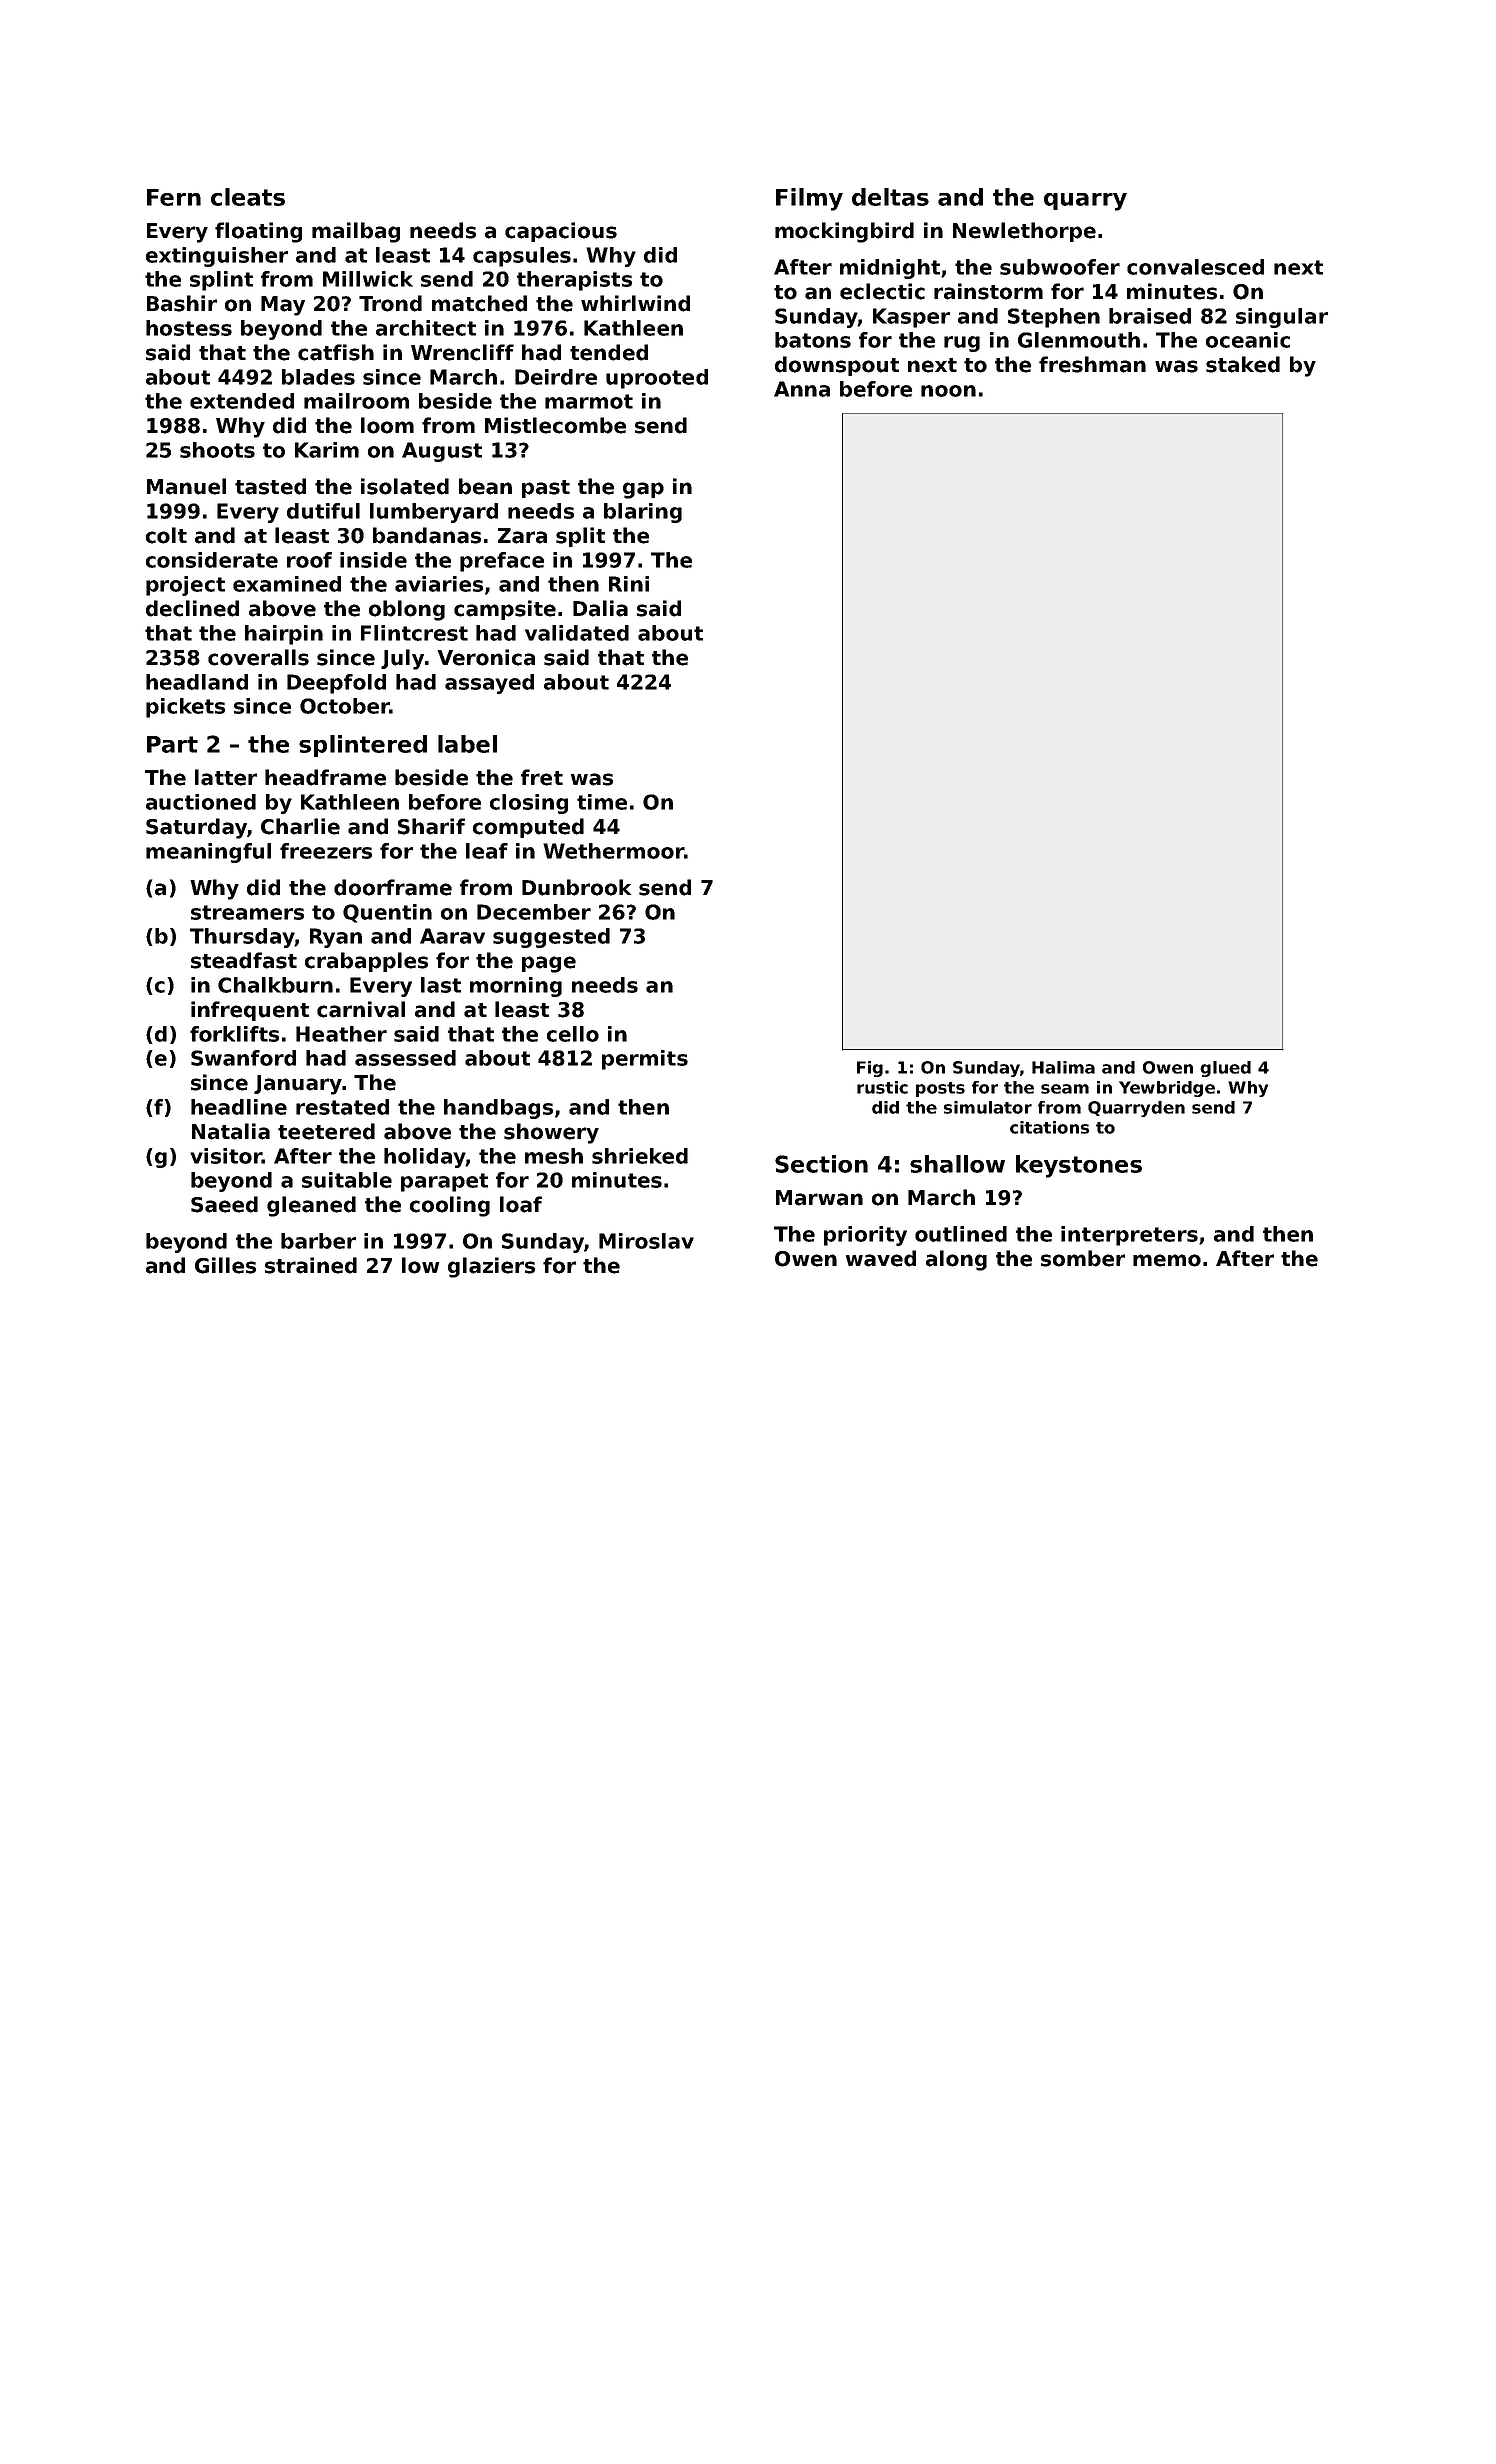  Describe the element at coordinates (1225, 1069) in the image. I see `glued` at that location.
